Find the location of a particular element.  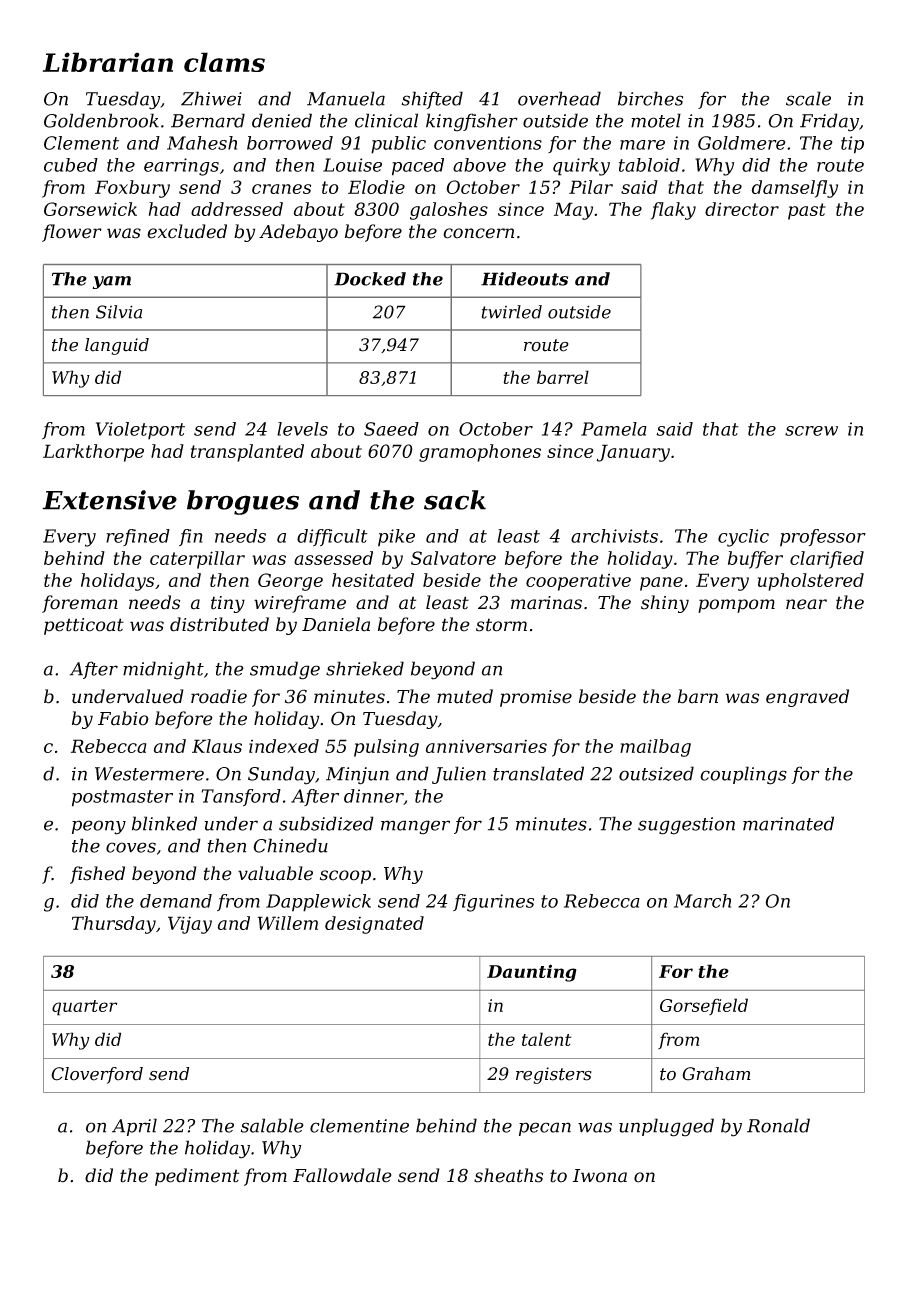

screw is located at coordinates (811, 431).
